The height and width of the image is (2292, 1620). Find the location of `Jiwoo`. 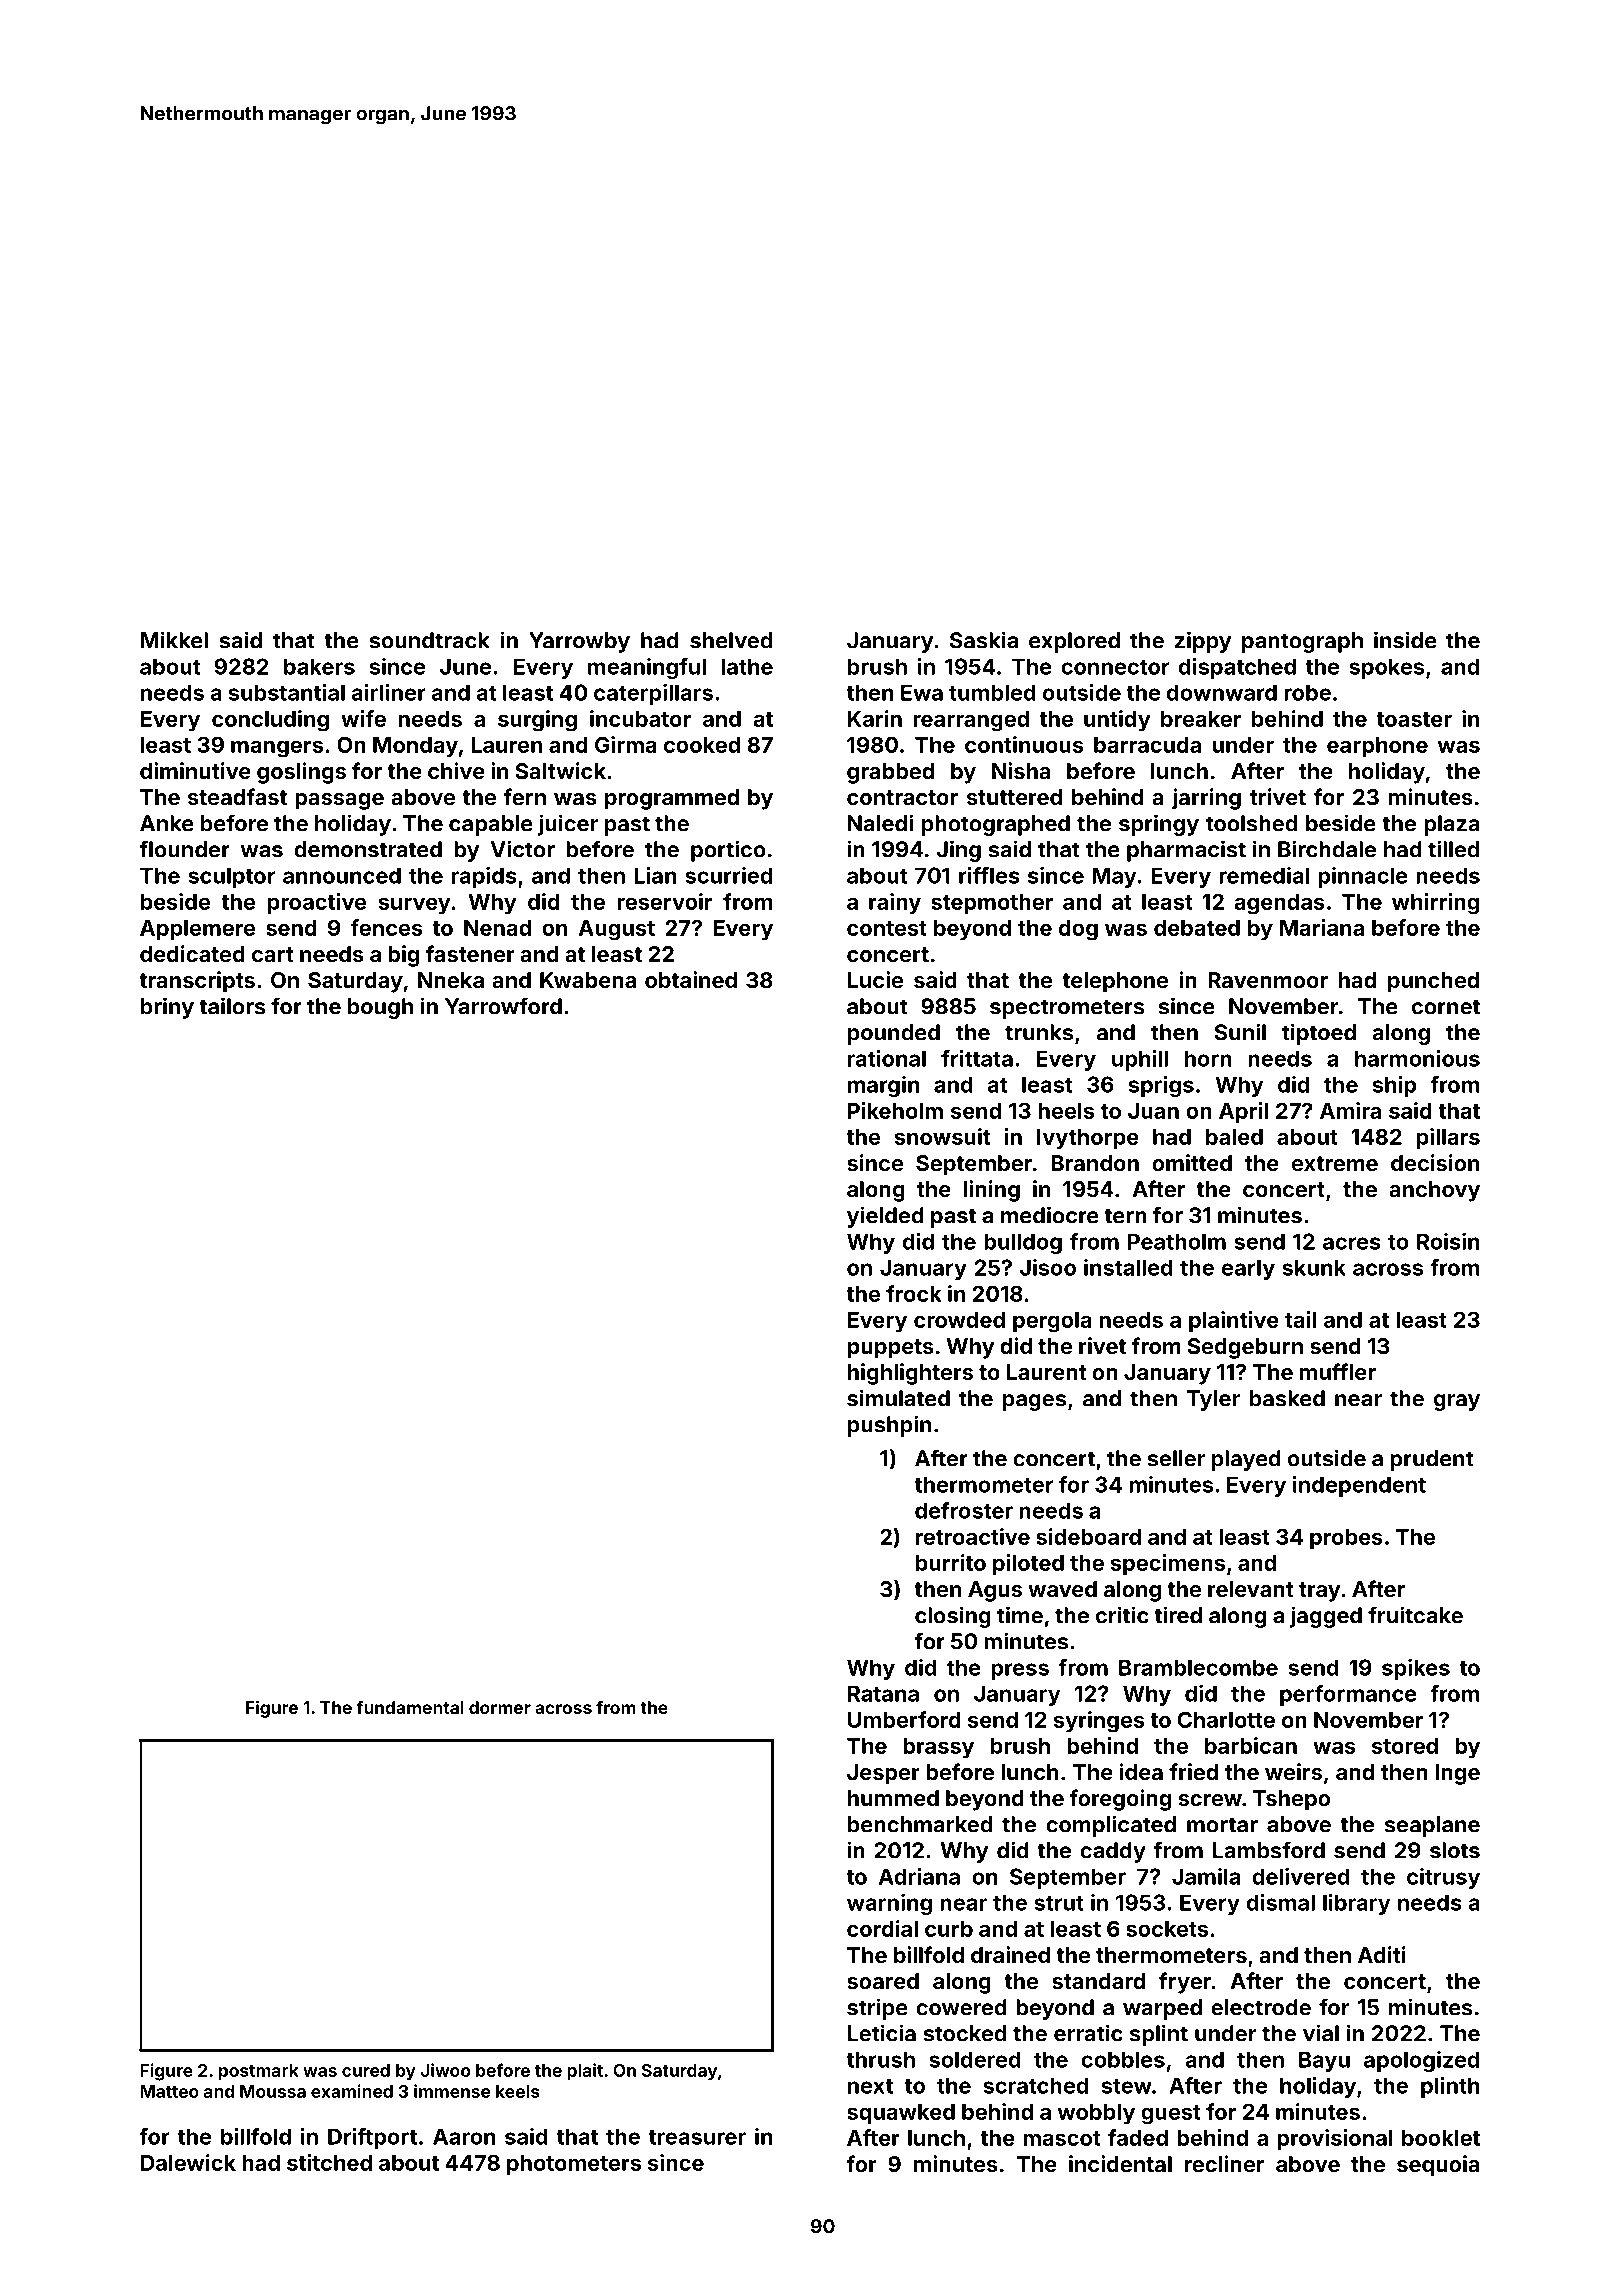

Jiwoo is located at coordinates (445, 2070).
